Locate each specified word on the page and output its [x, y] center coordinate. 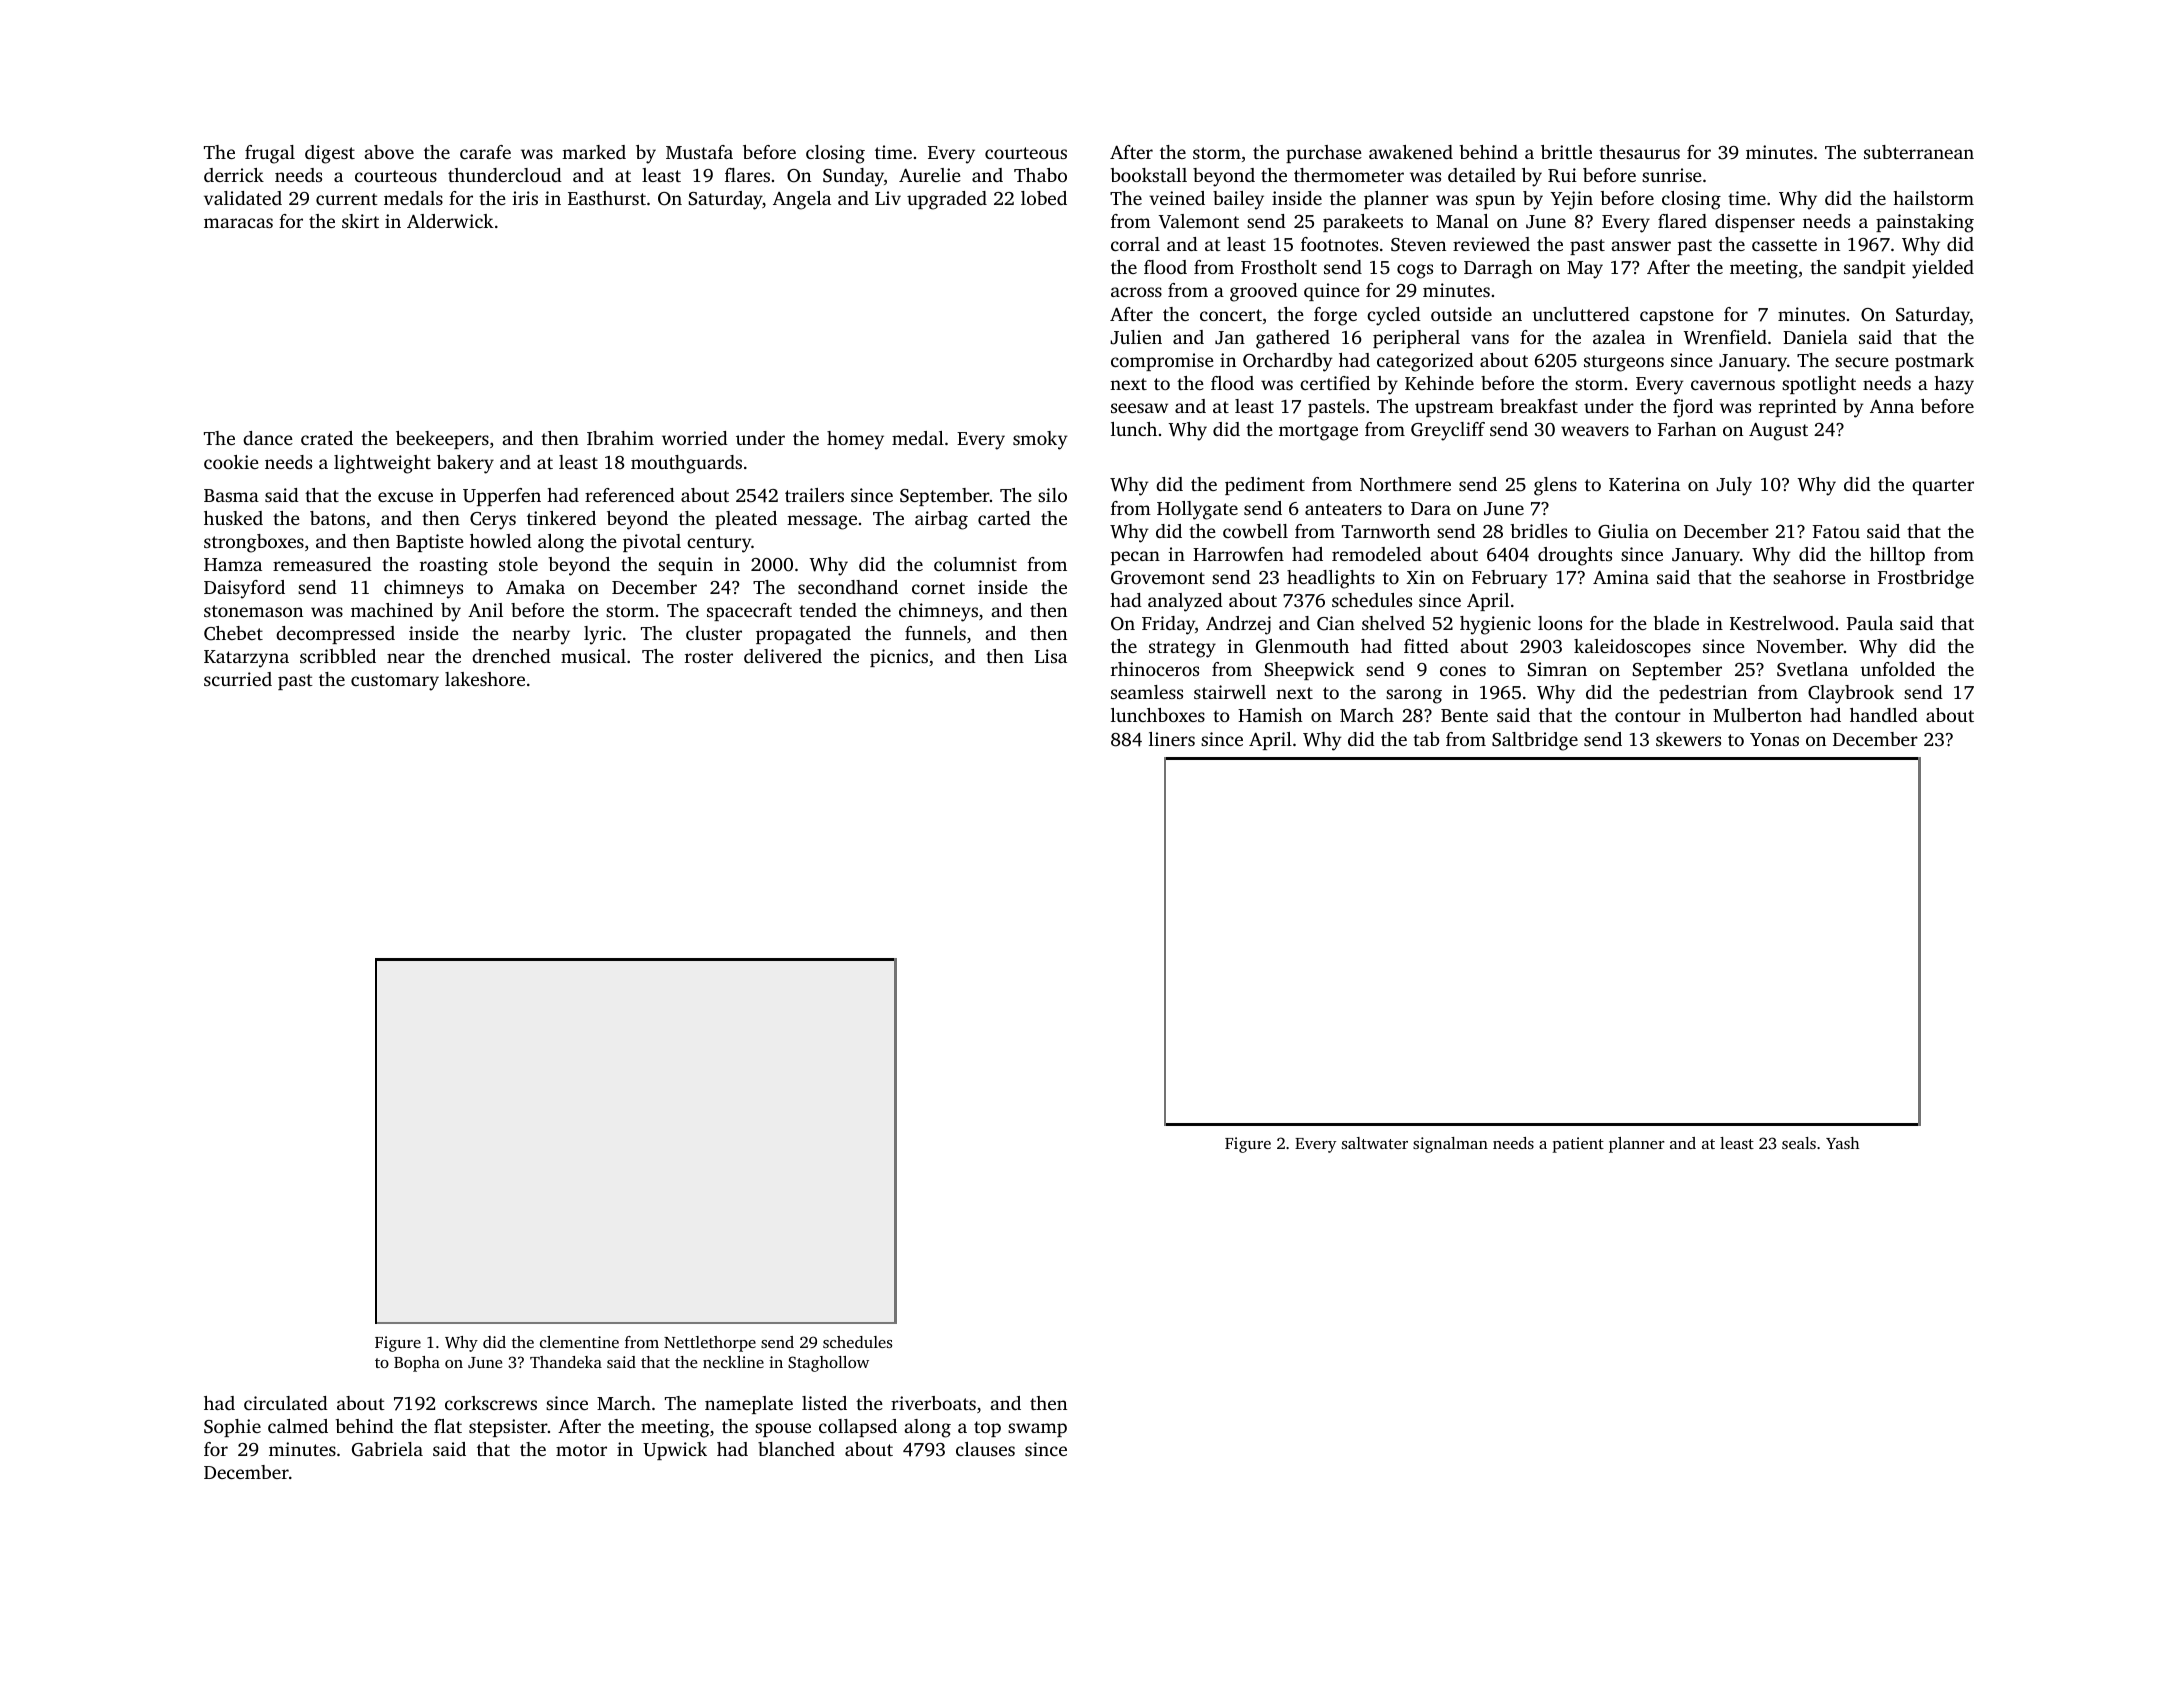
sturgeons [1624, 363]
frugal [270, 154]
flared [1682, 221]
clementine [579, 1342]
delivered [783, 656]
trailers [814, 495]
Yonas [1774, 739]
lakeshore [485, 679]
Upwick [675, 1451]
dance [268, 438]
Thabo [1040, 175]
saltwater [1375, 1143]
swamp [1037, 1430]
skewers [1688, 739]
